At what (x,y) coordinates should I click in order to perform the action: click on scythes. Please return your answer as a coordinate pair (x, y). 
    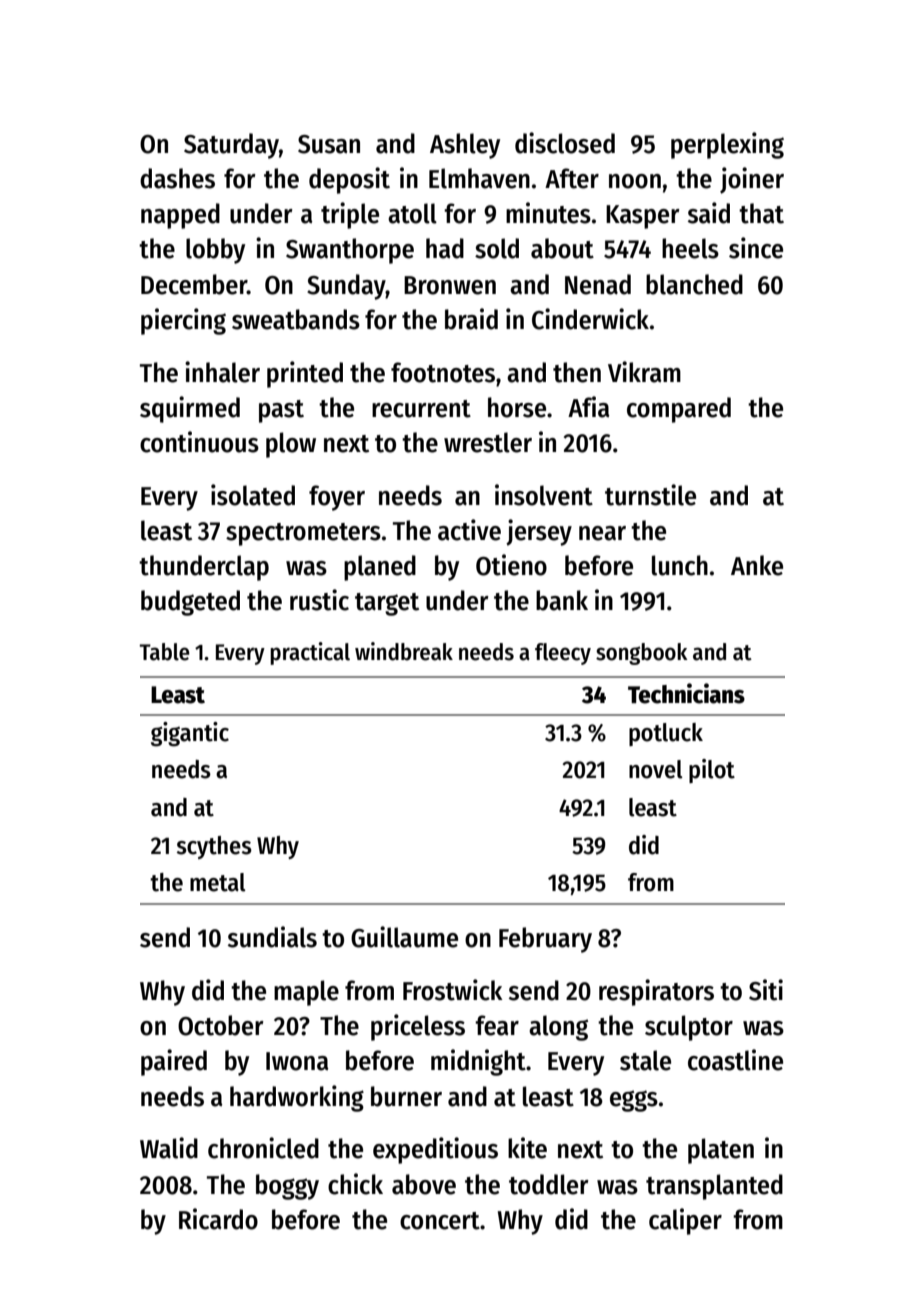
    Looking at the image, I should click on (214, 847).
